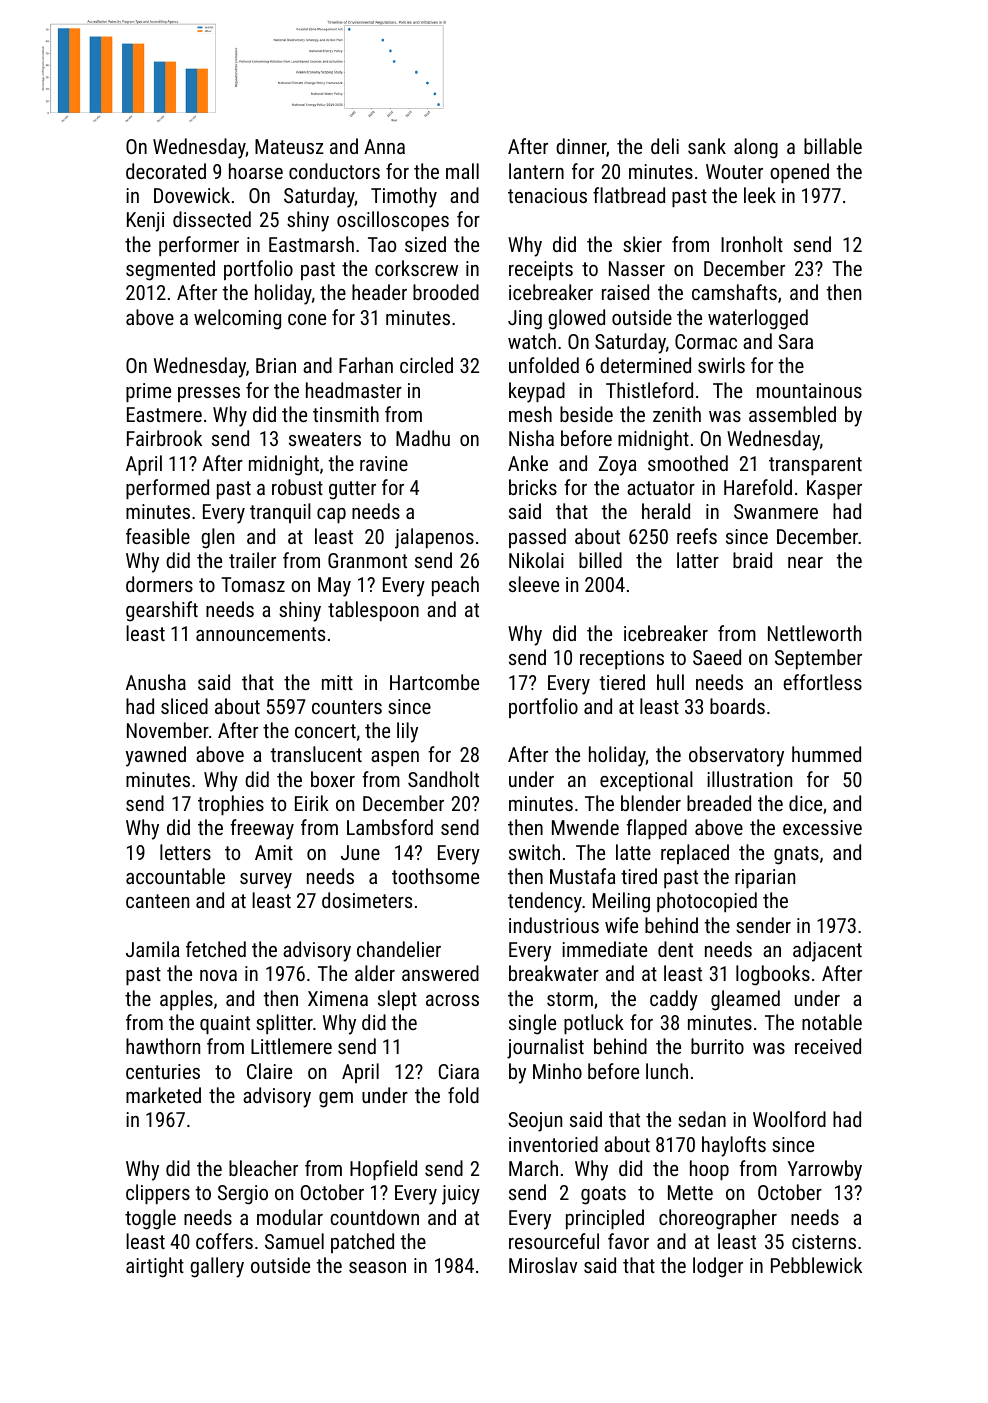  Describe the element at coordinates (237, 319) in the image. I see `welcoming` at that location.
